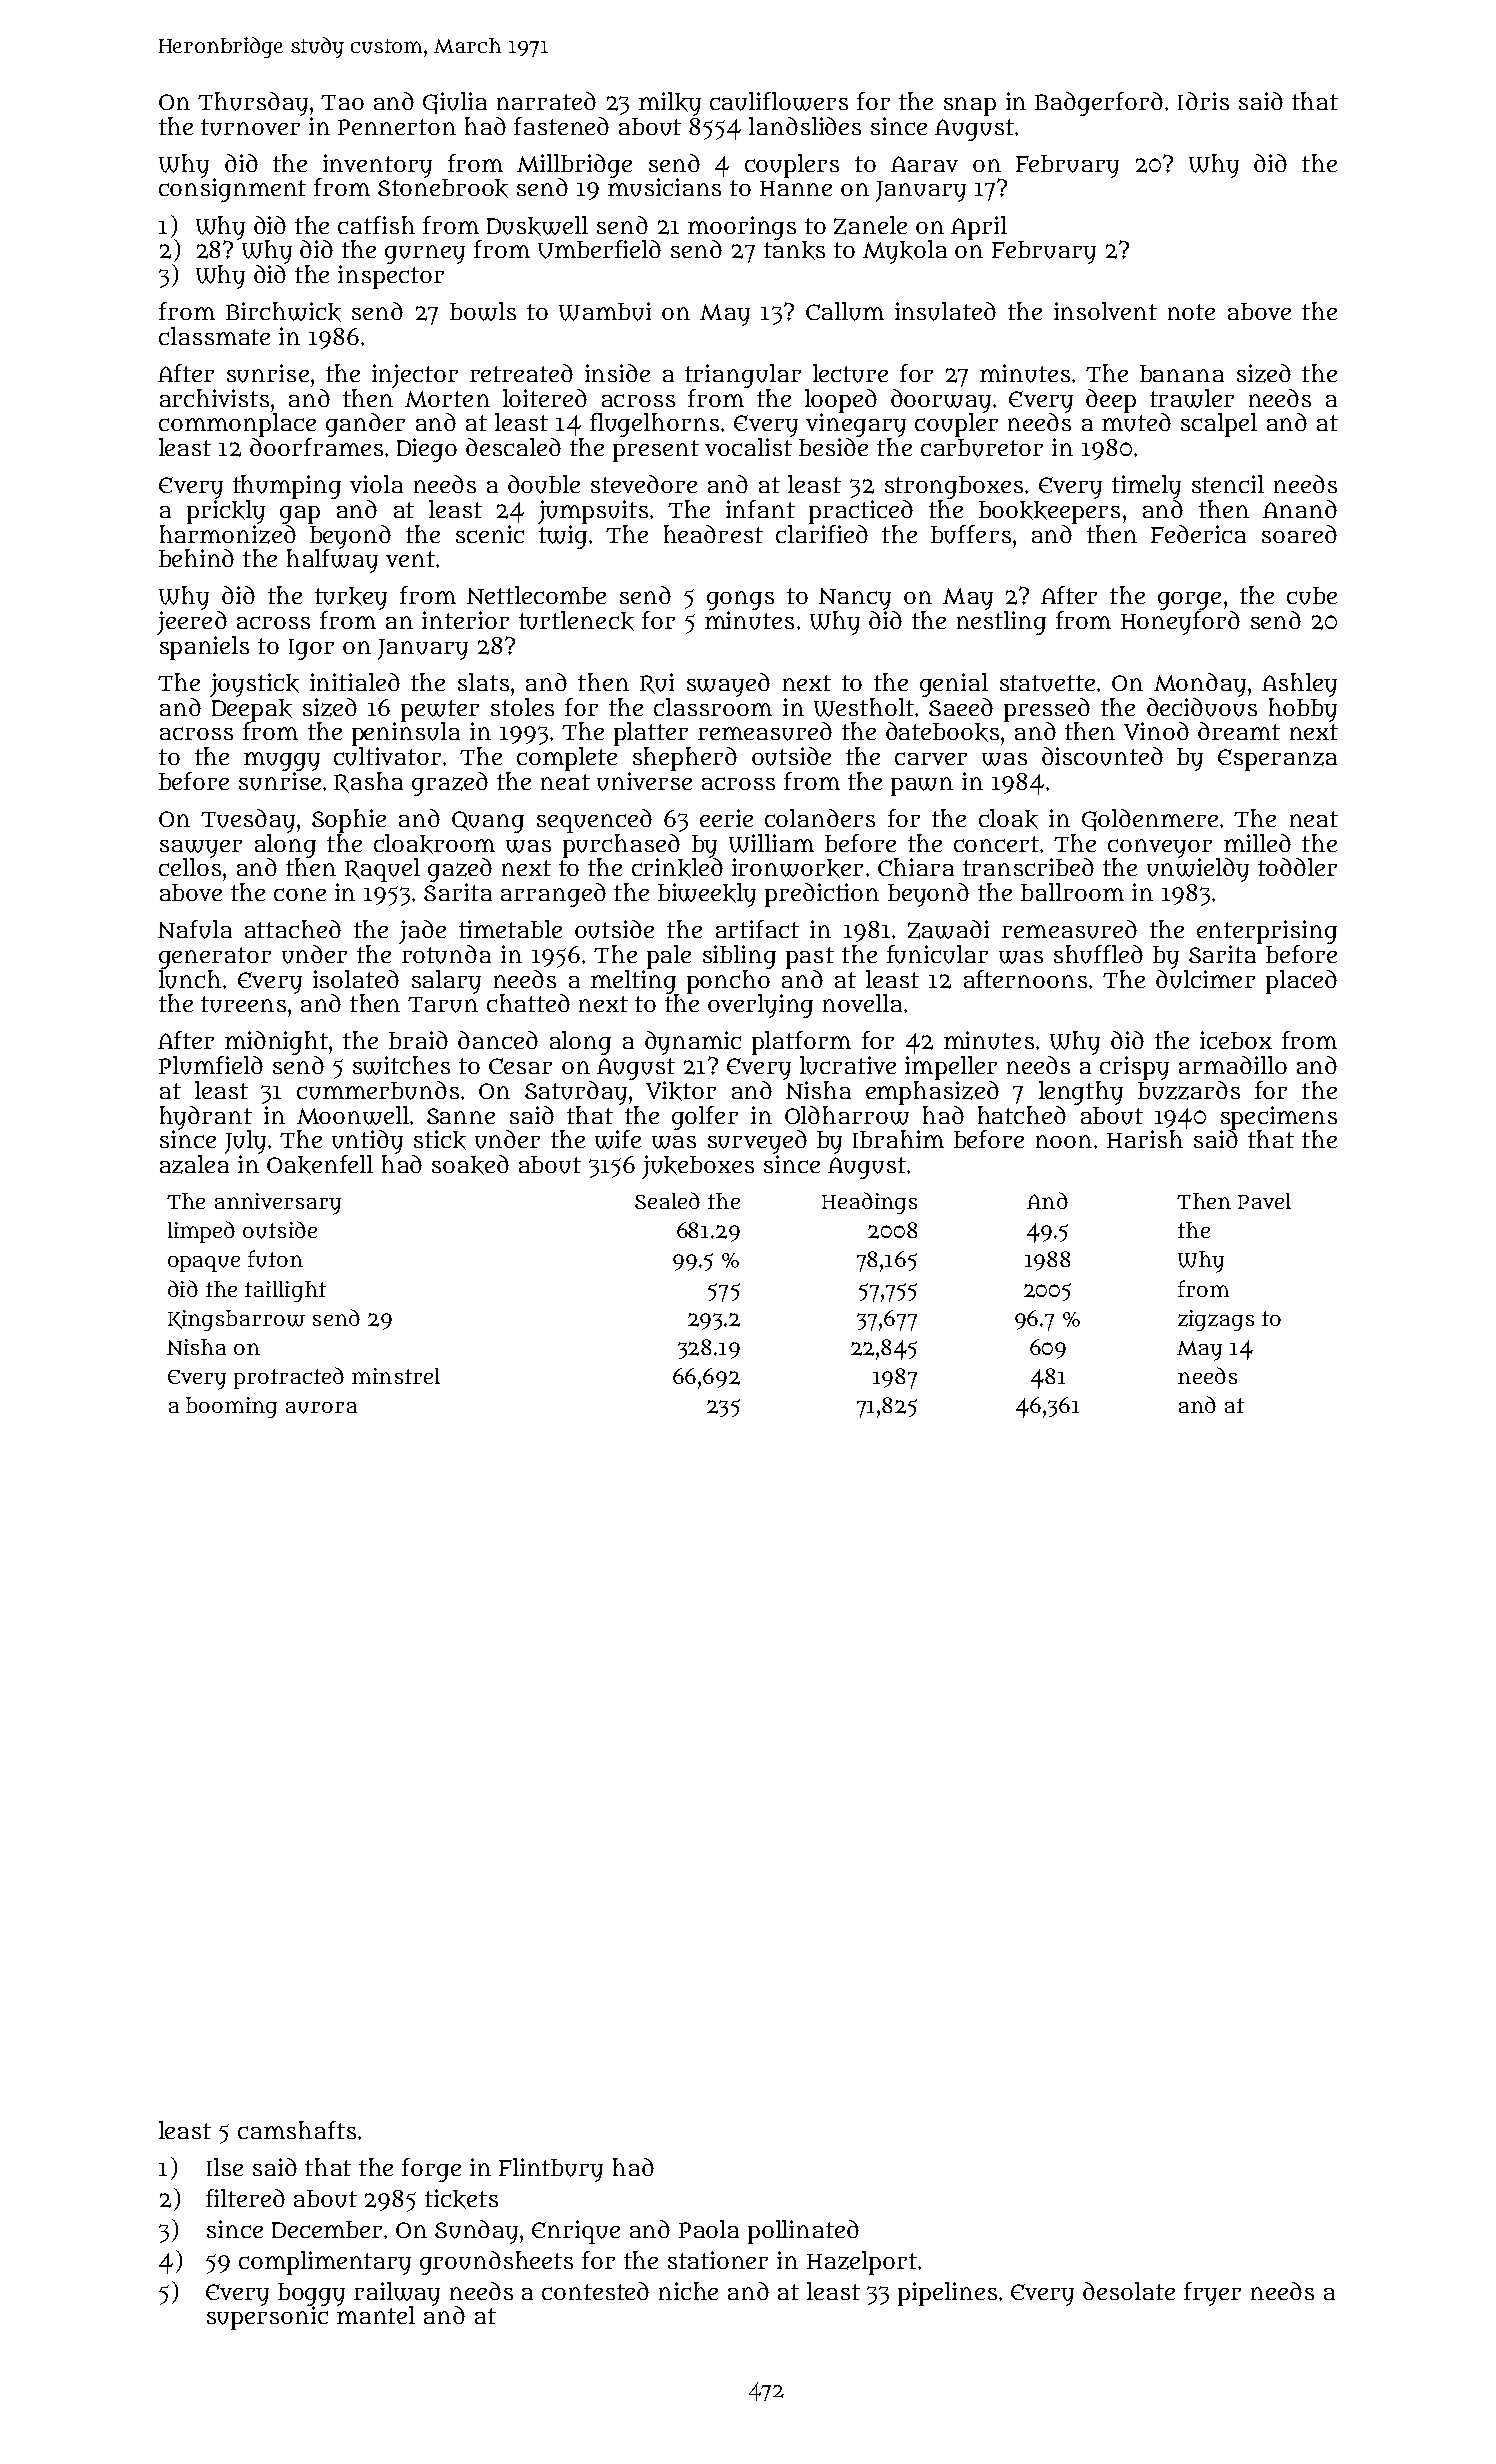 The image size is (1496, 2464). What do you see at coordinates (253, 104) in the screenshot?
I see `Thursday` at bounding box center [253, 104].
